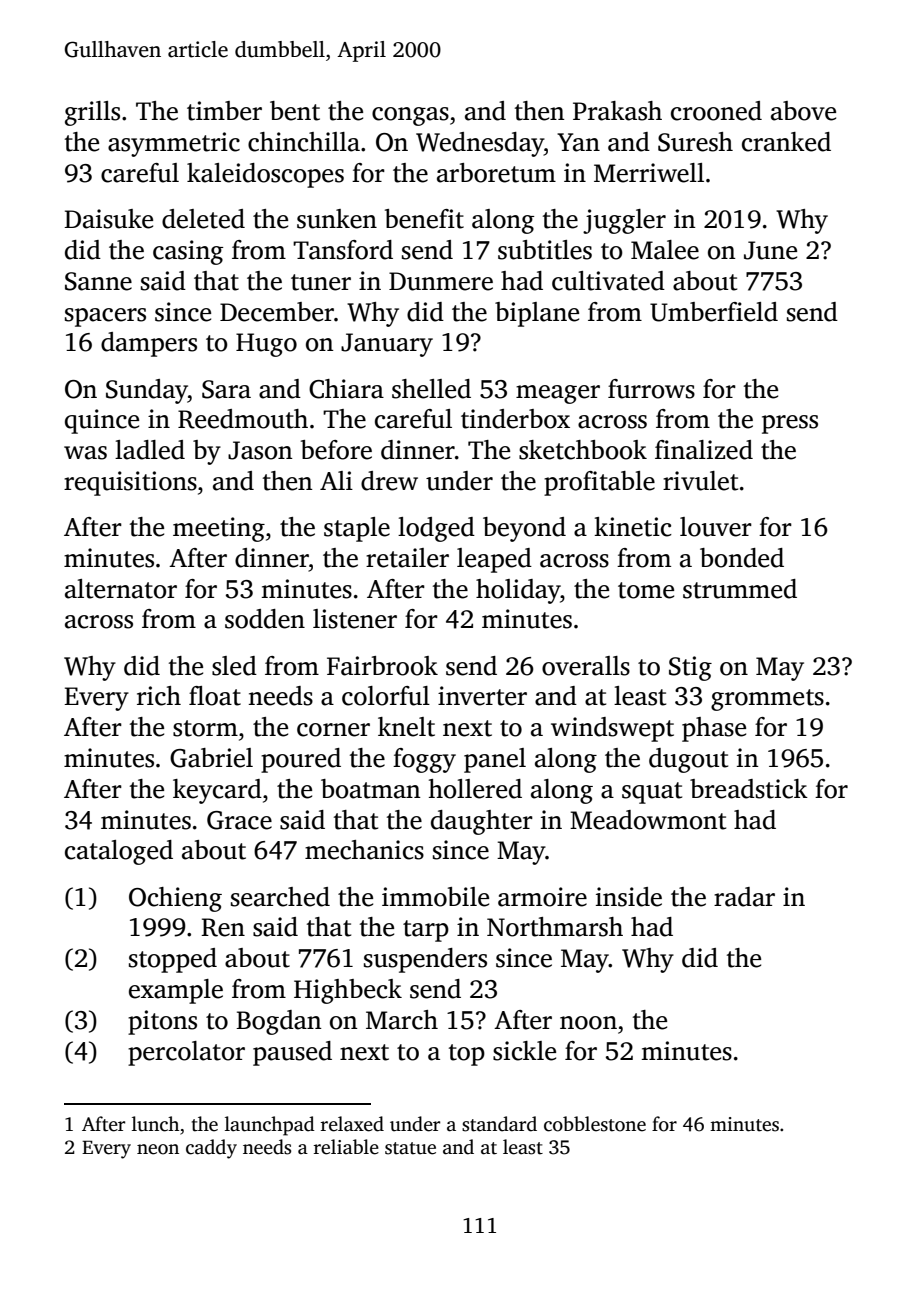  Describe the element at coordinates (499, 1124) in the screenshot. I see `standard` at that location.
